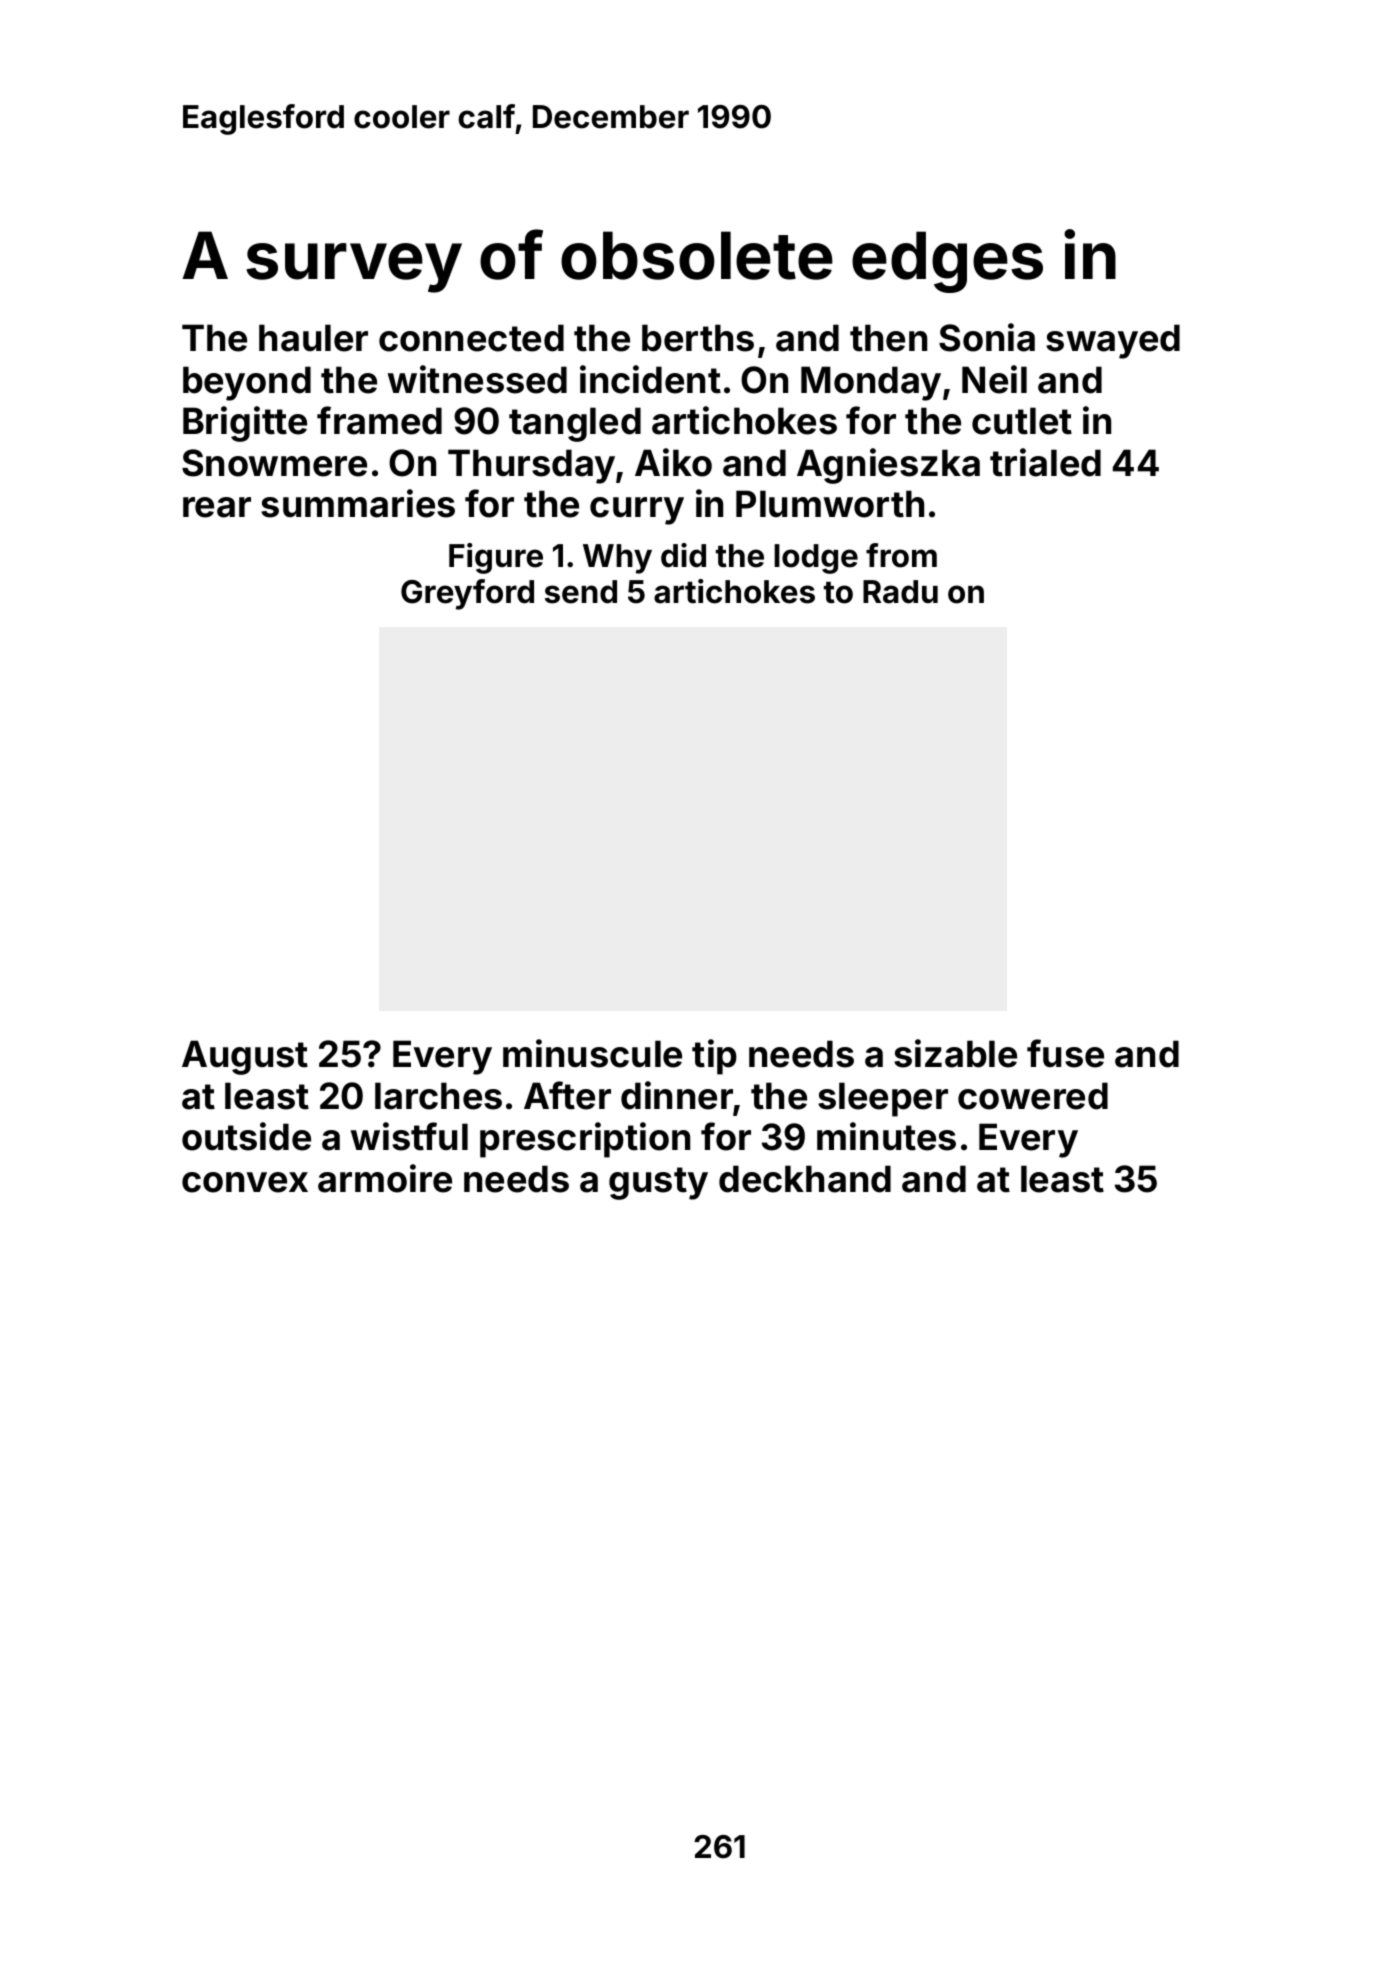 The height and width of the page is (1969, 1386). What do you see at coordinates (987, 337) in the page?
I see `Sonia` at bounding box center [987, 337].
